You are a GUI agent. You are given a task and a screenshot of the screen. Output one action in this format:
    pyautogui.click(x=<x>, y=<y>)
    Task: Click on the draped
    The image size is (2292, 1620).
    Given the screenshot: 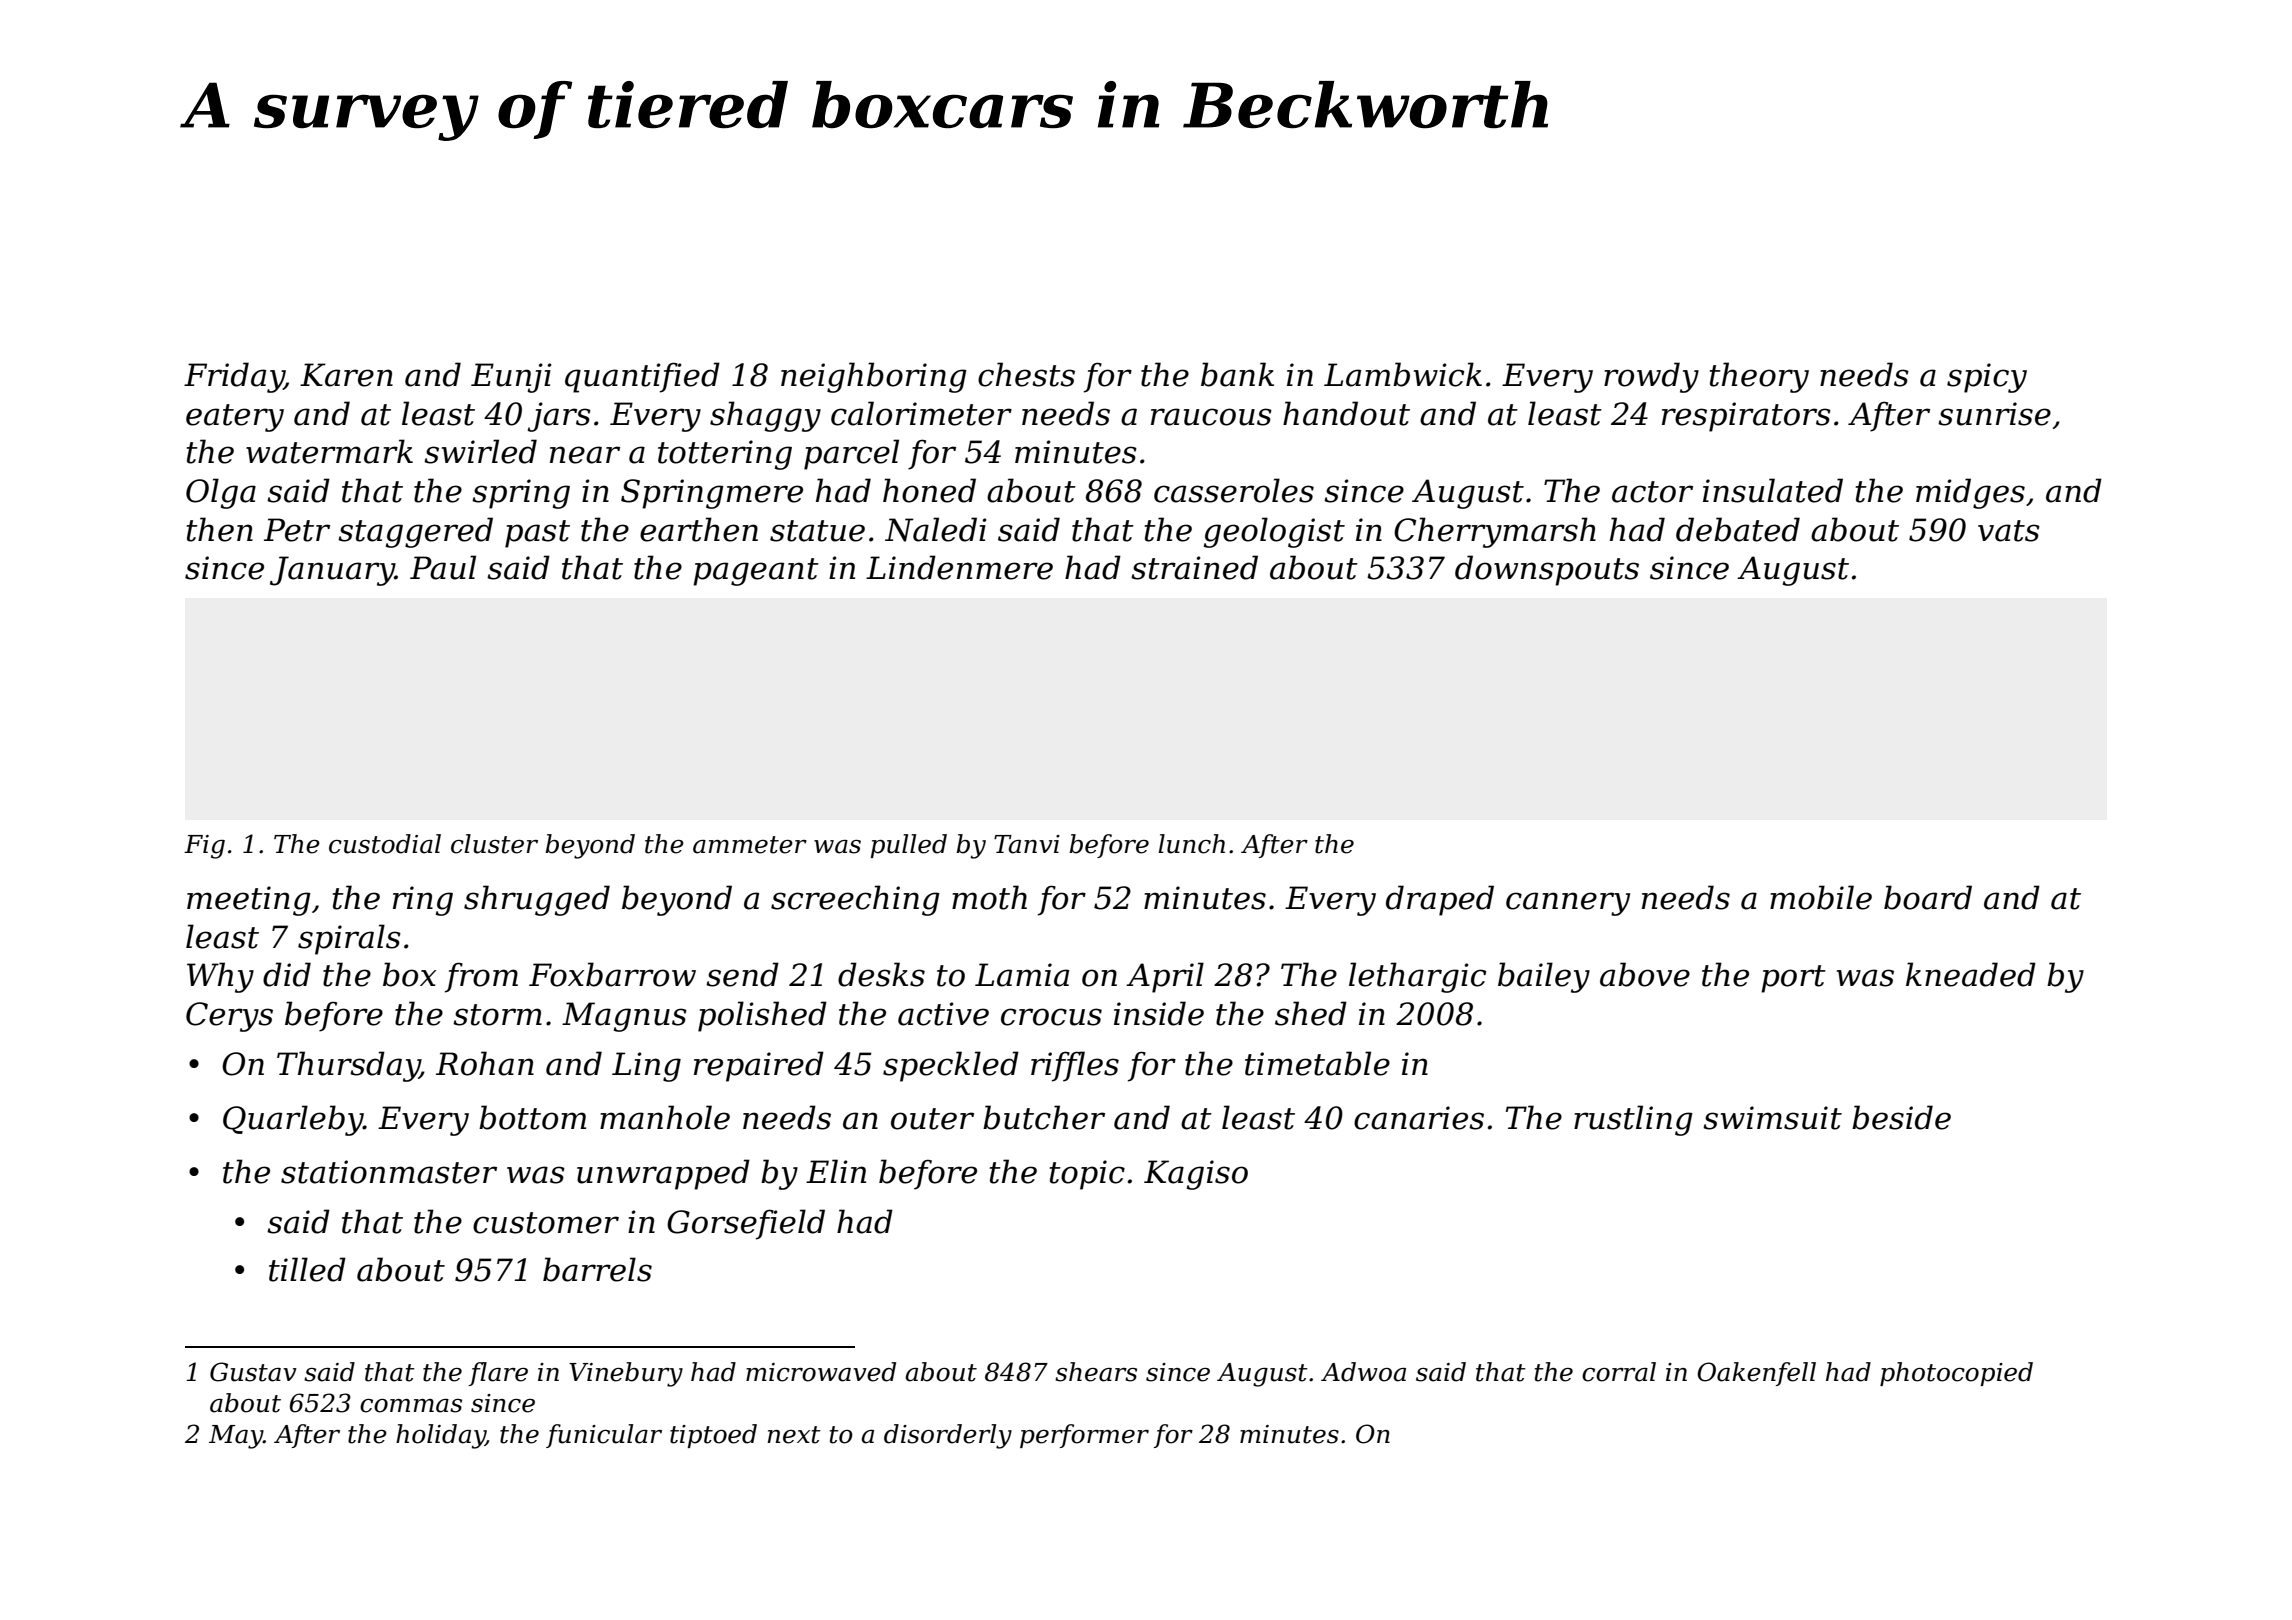 What is the action you would take?
    pyautogui.click(x=1440, y=900)
